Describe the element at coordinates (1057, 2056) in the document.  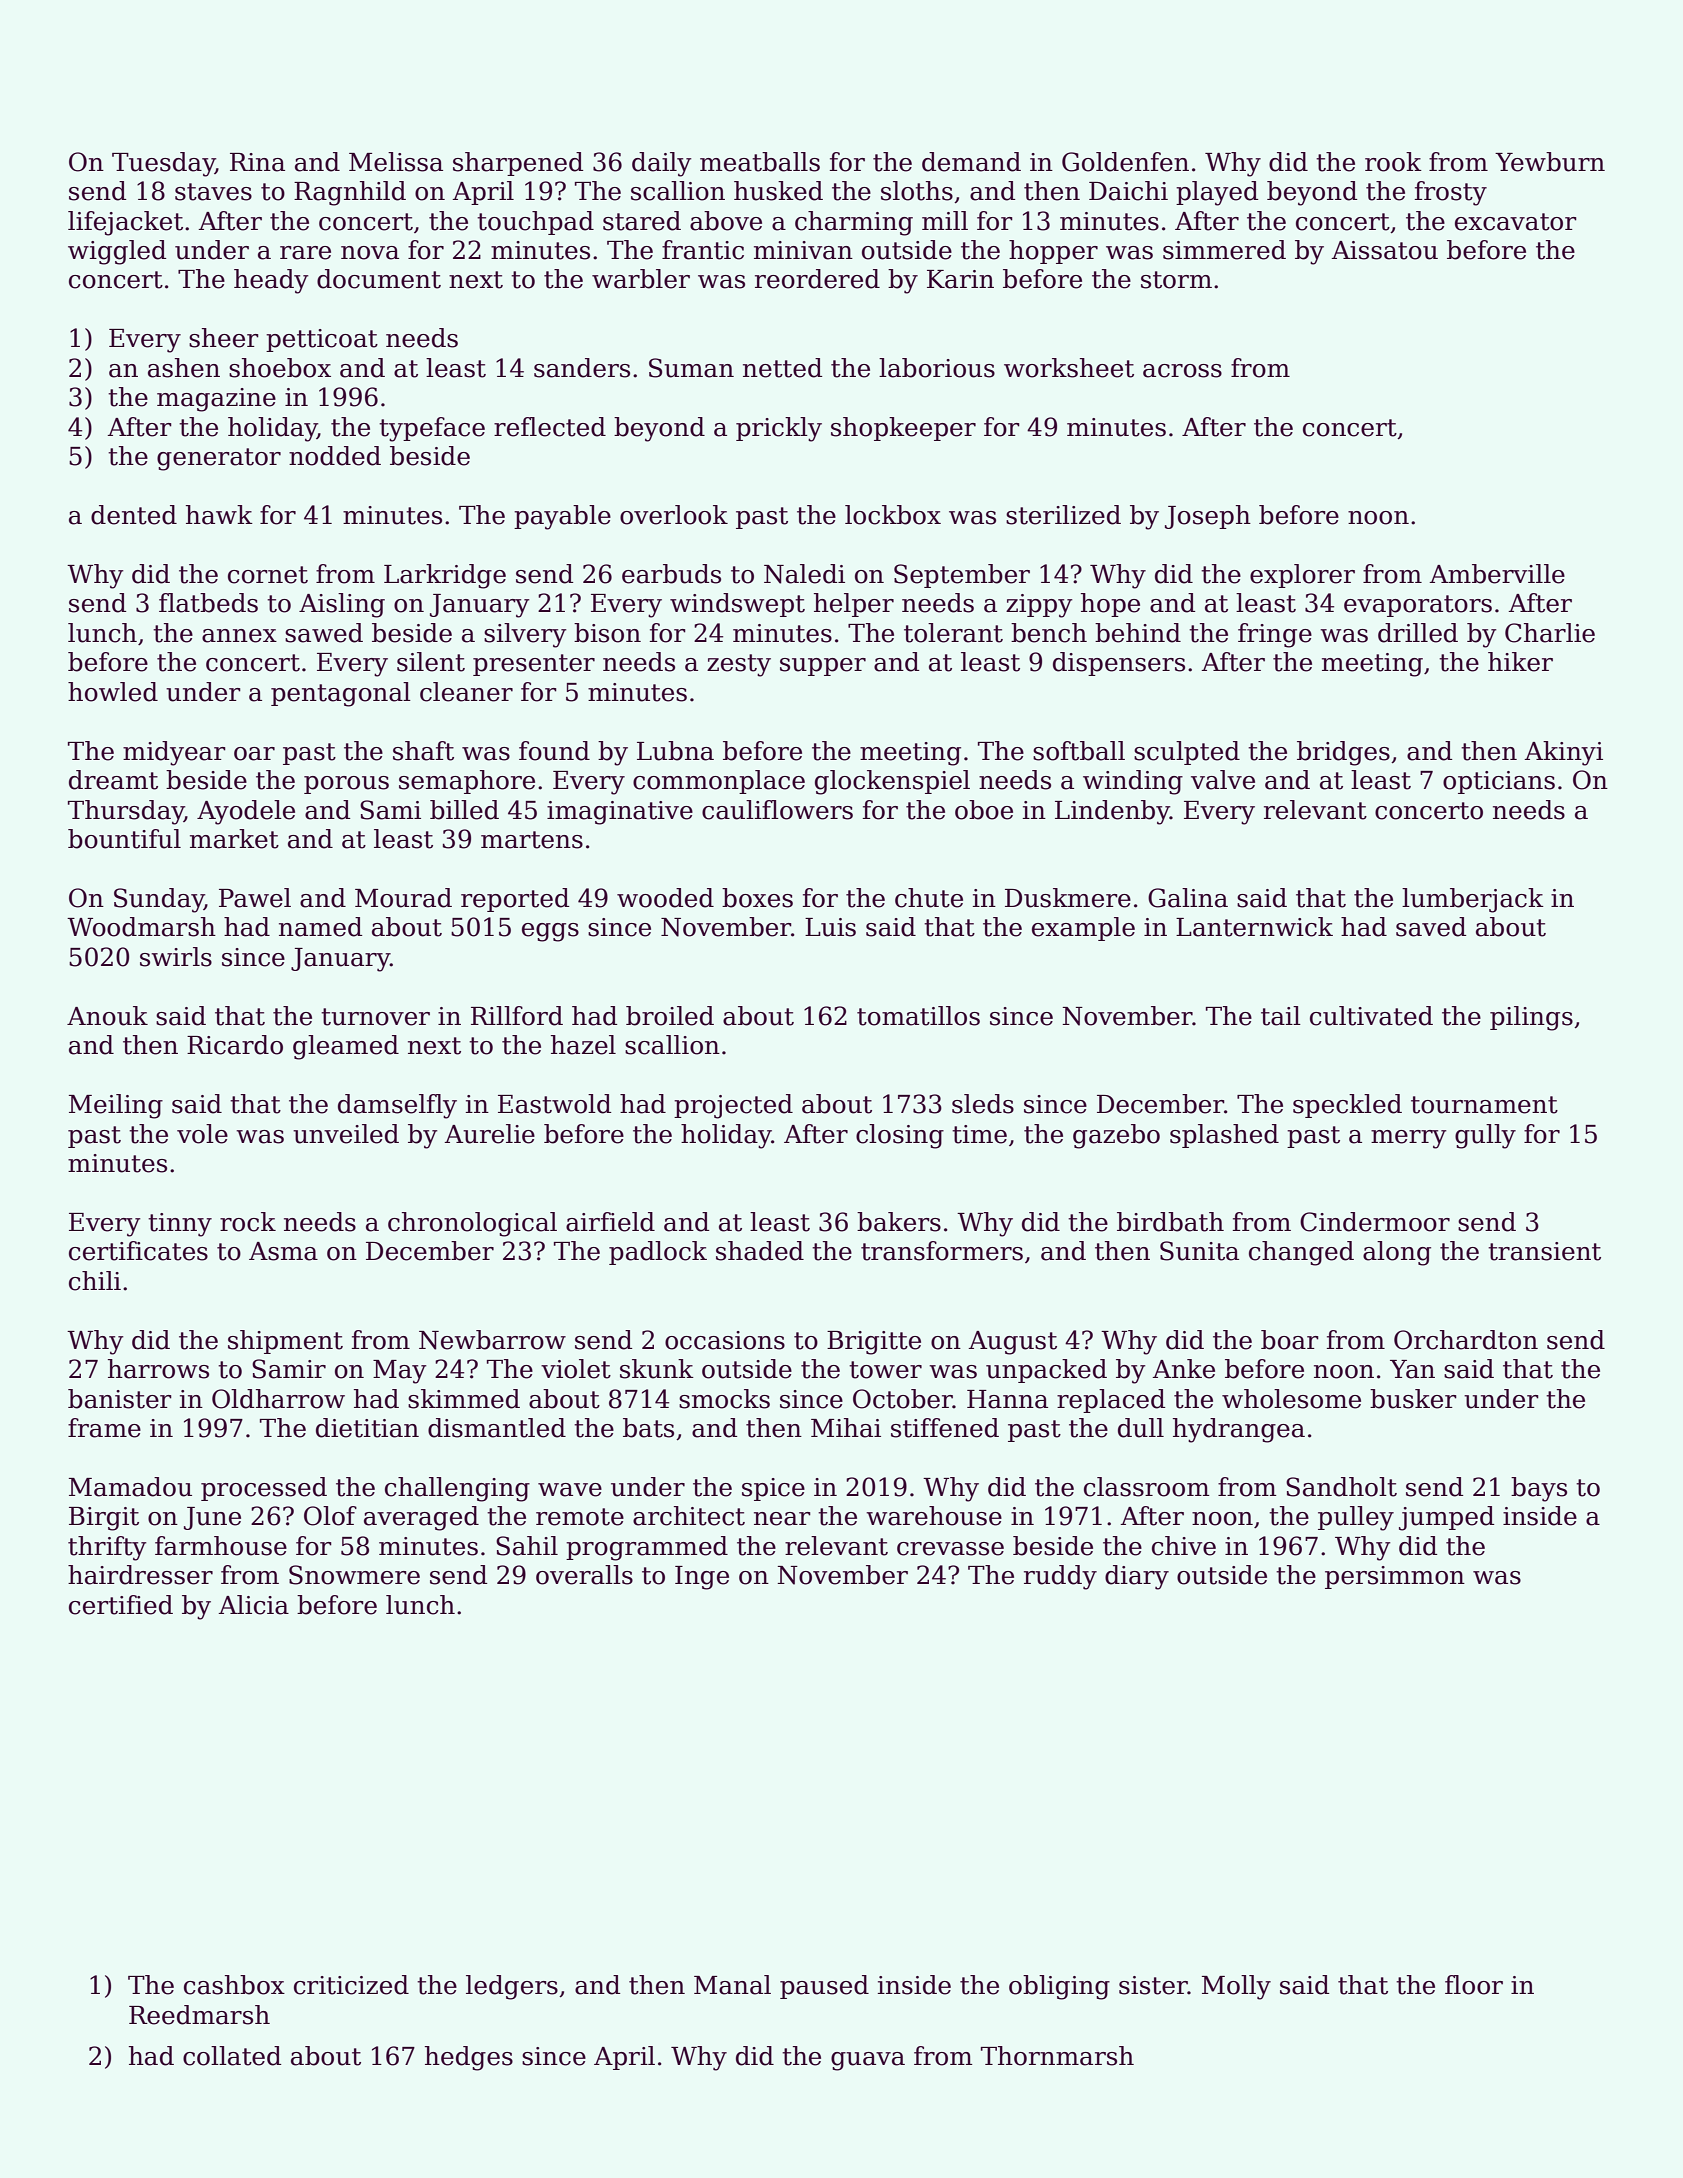
I see `Thornmarsh` at that location.
